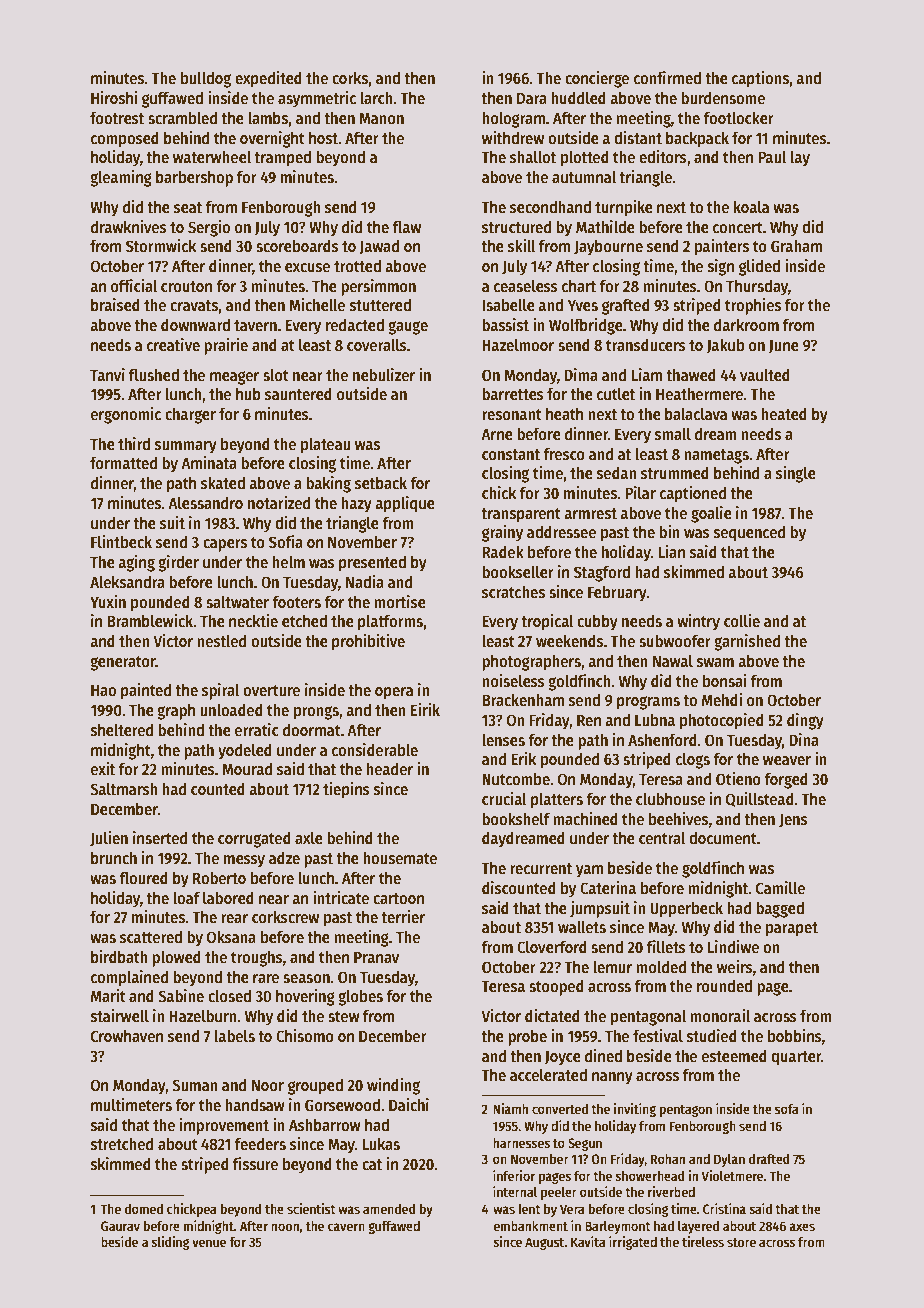  What do you see at coordinates (400, 858) in the screenshot?
I see `housemate` at bounding box center [400, 858].
